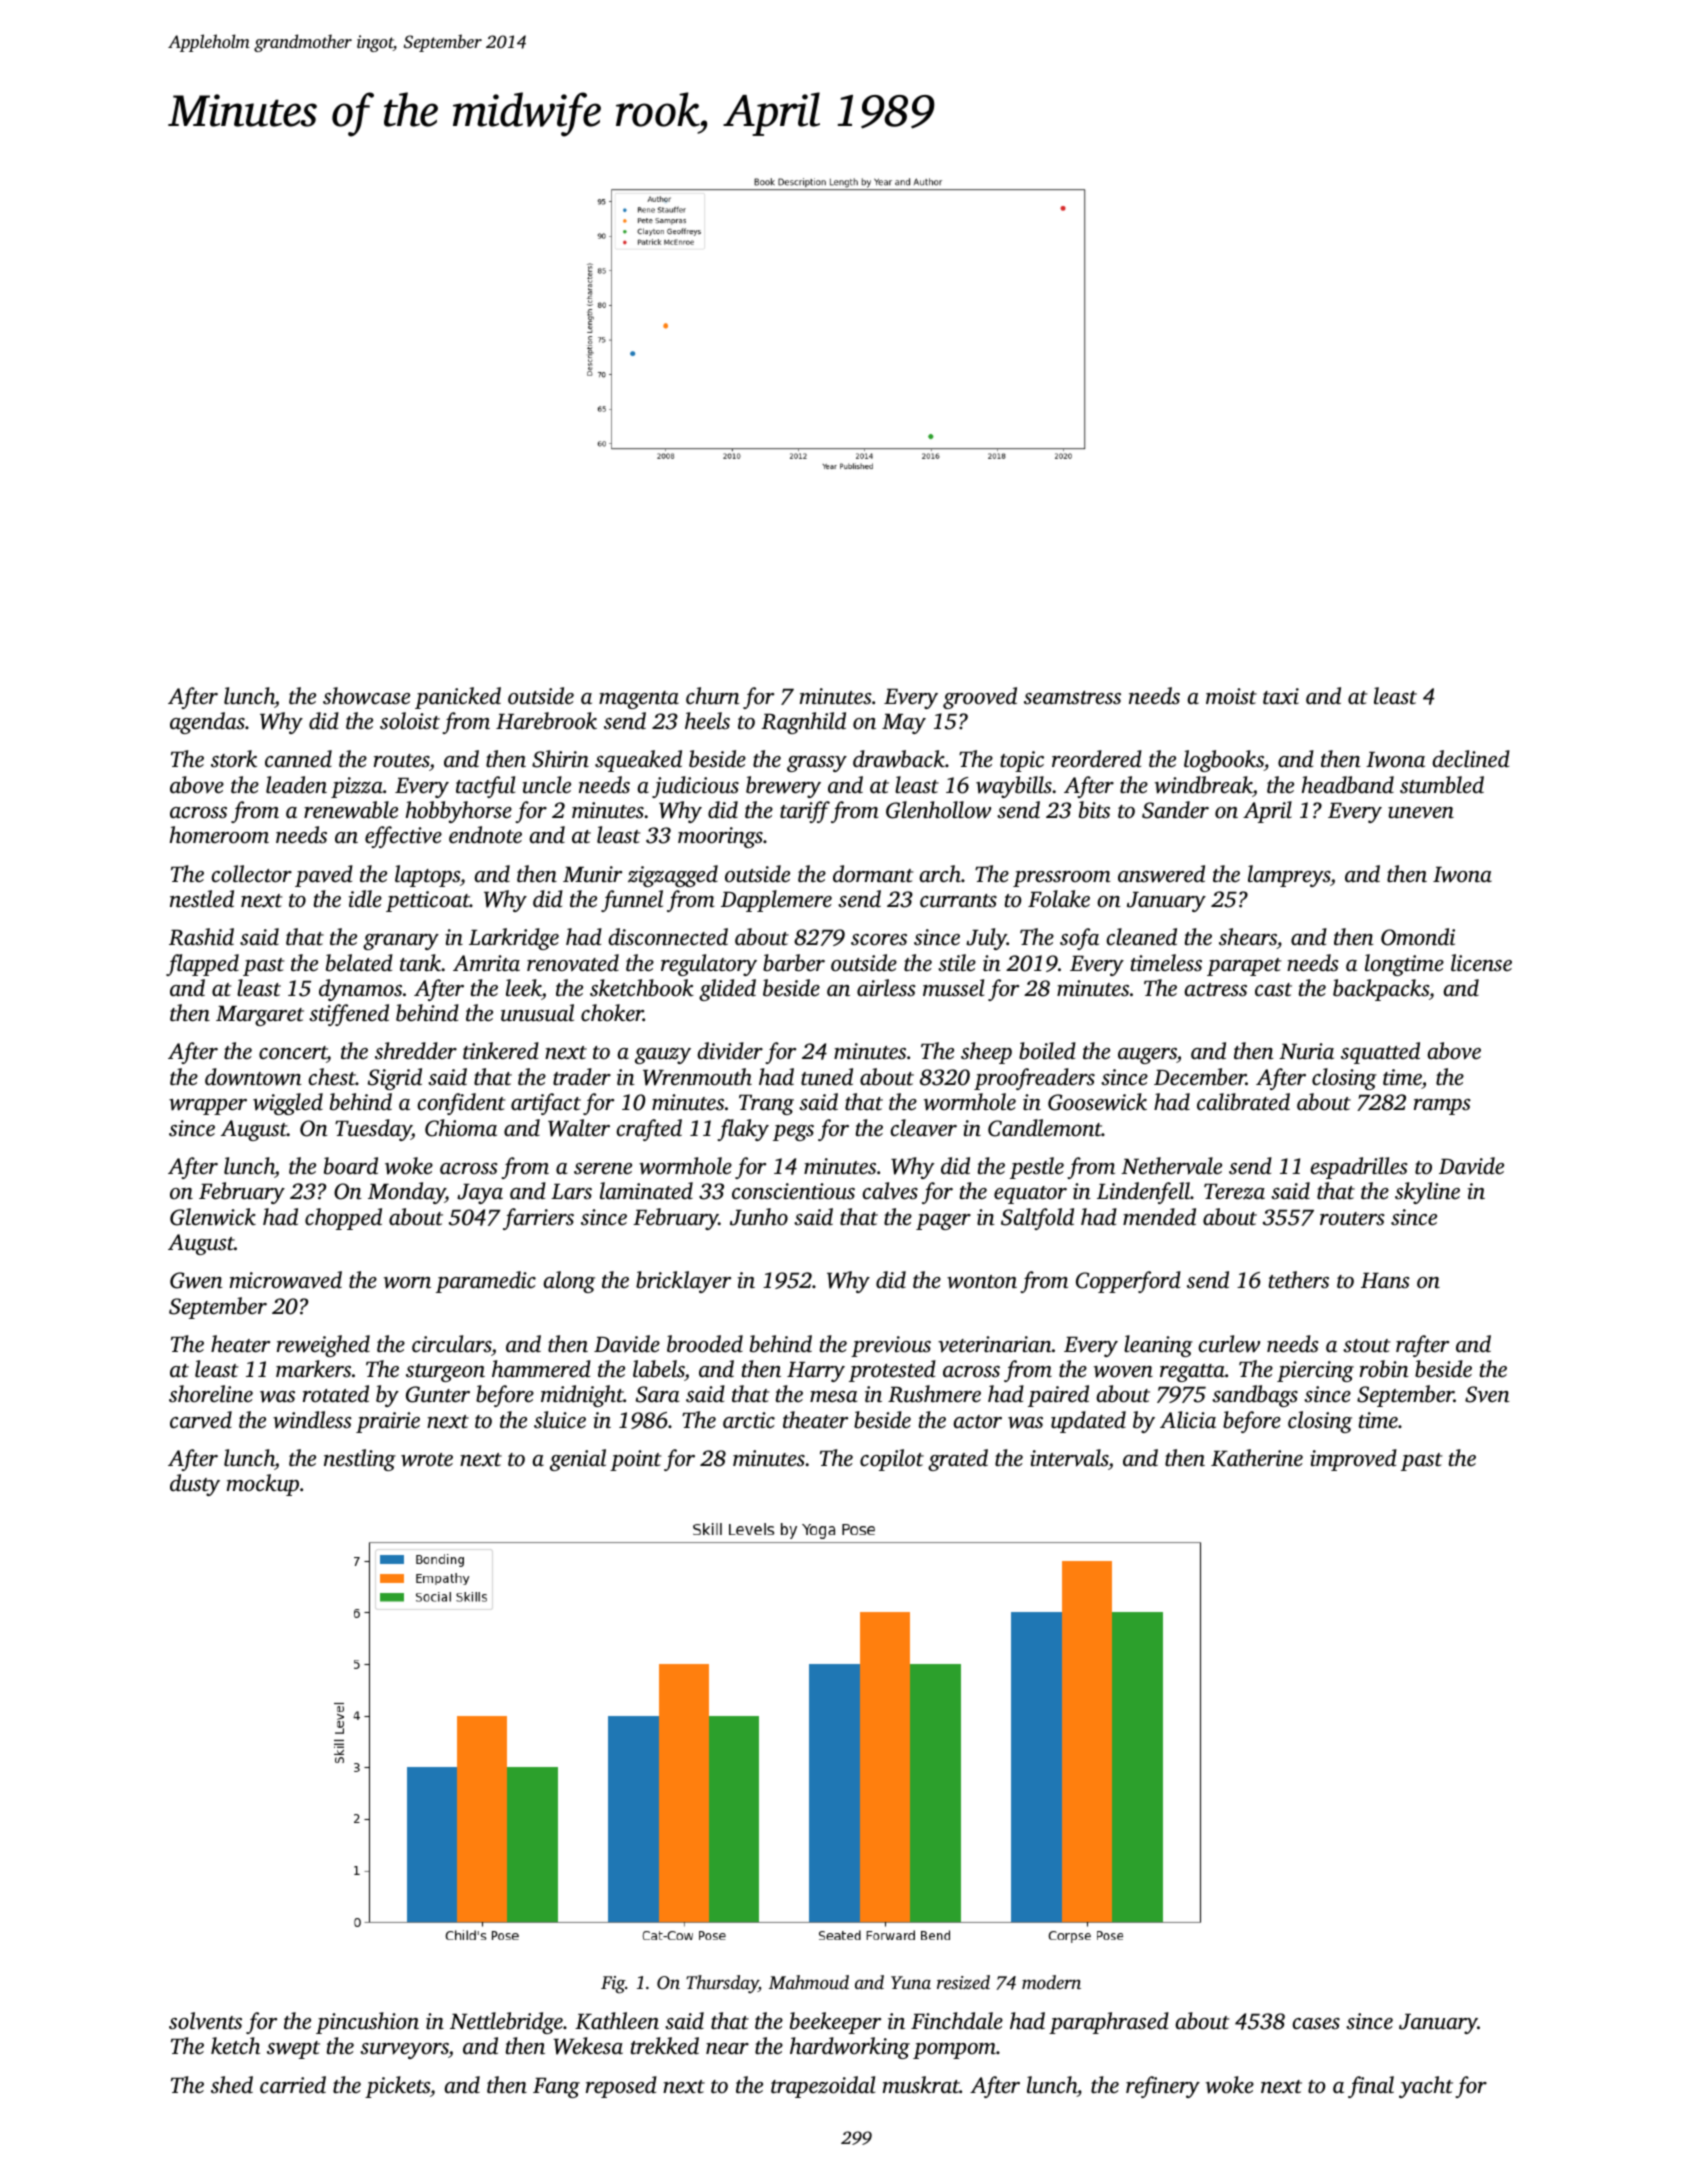 Image resolution: width=1683 pixels, height=2178 pixels. What do you see at coordinates (403, 837) in the document?
I see `effective` at bounding box center [403, 837].
